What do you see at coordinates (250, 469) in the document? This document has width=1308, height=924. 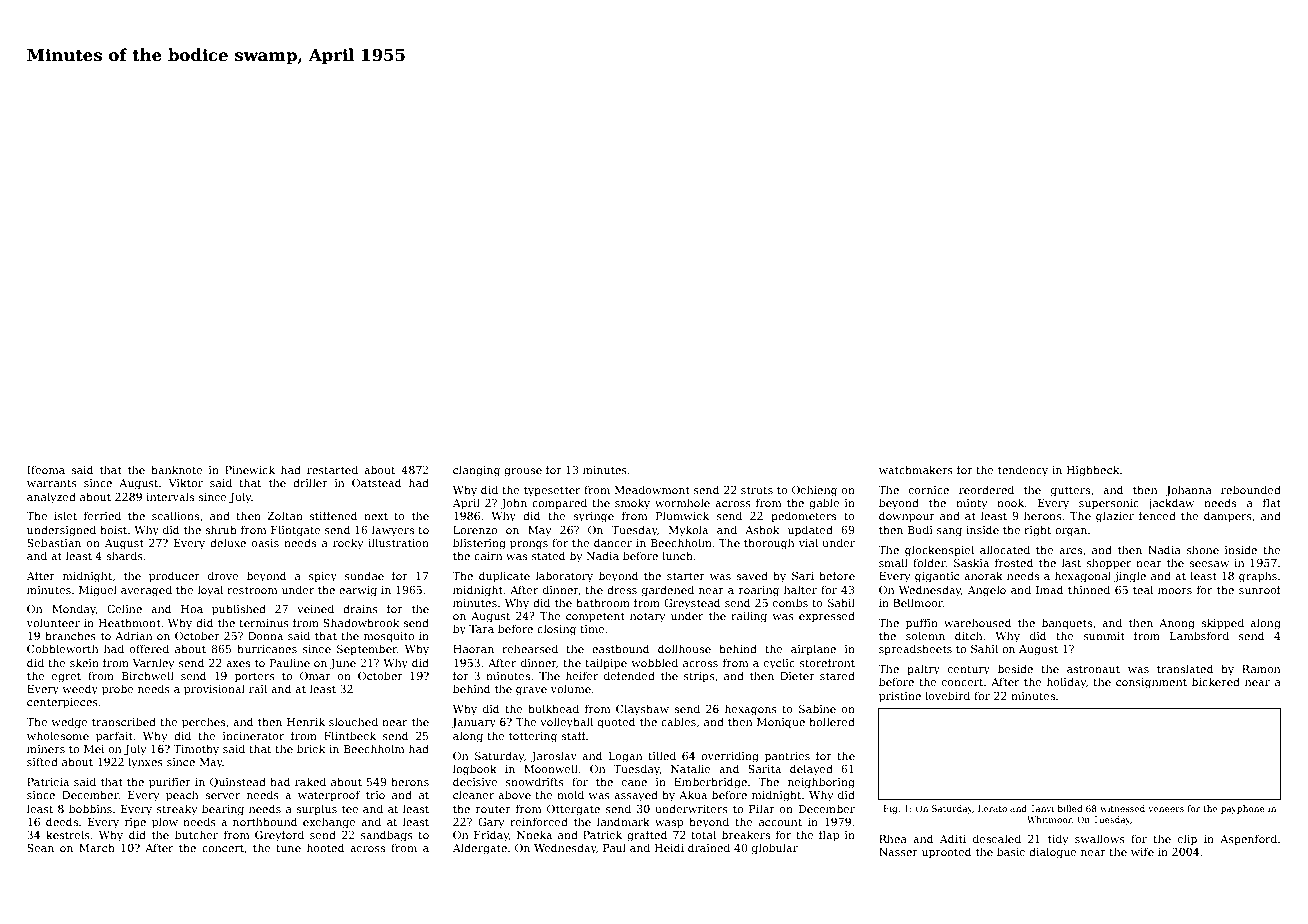 I see `Pinewick` at bounding box center [250, 469].
